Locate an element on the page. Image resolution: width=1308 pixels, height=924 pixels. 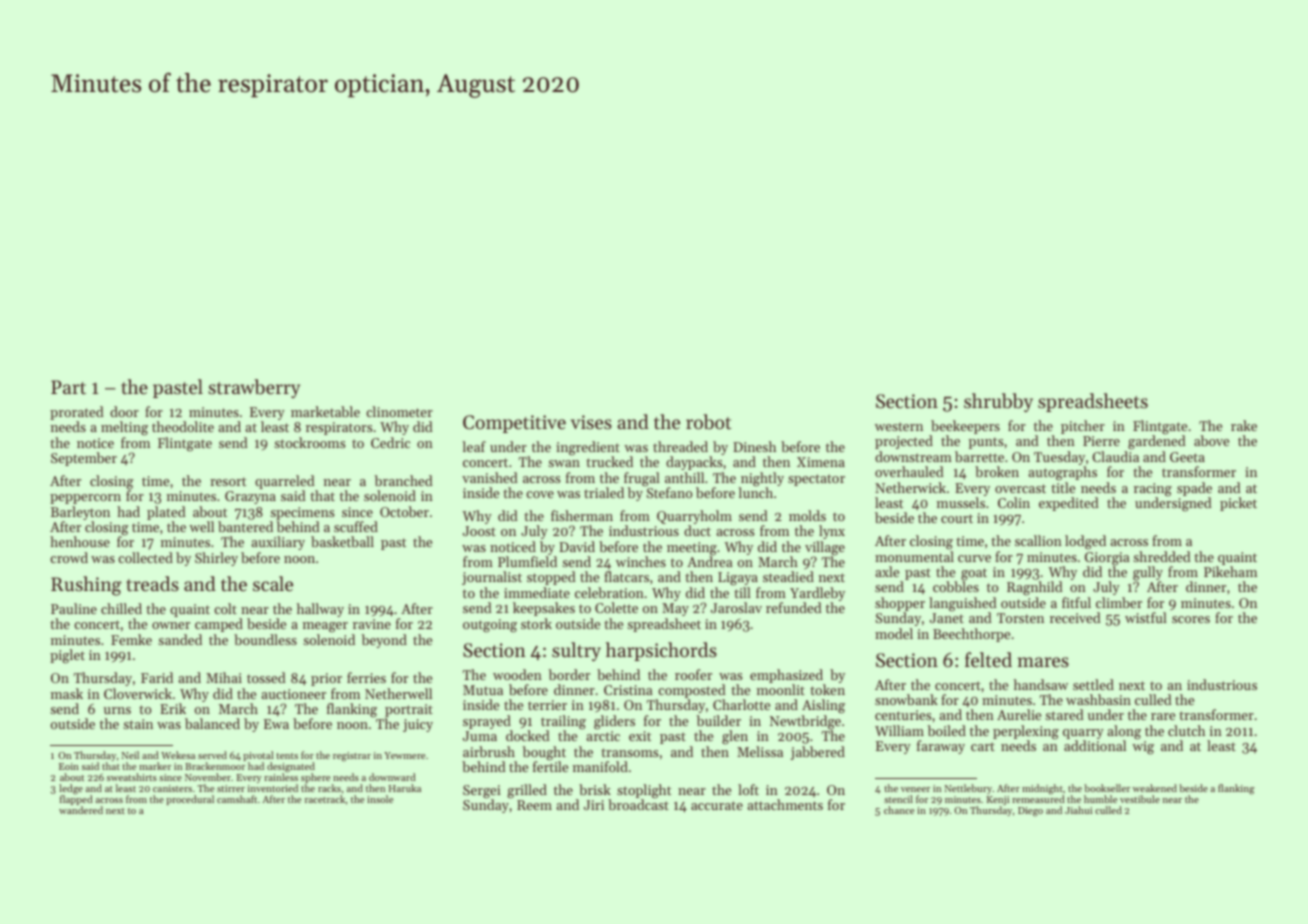
wandered is located at coordinates (81, 810).
